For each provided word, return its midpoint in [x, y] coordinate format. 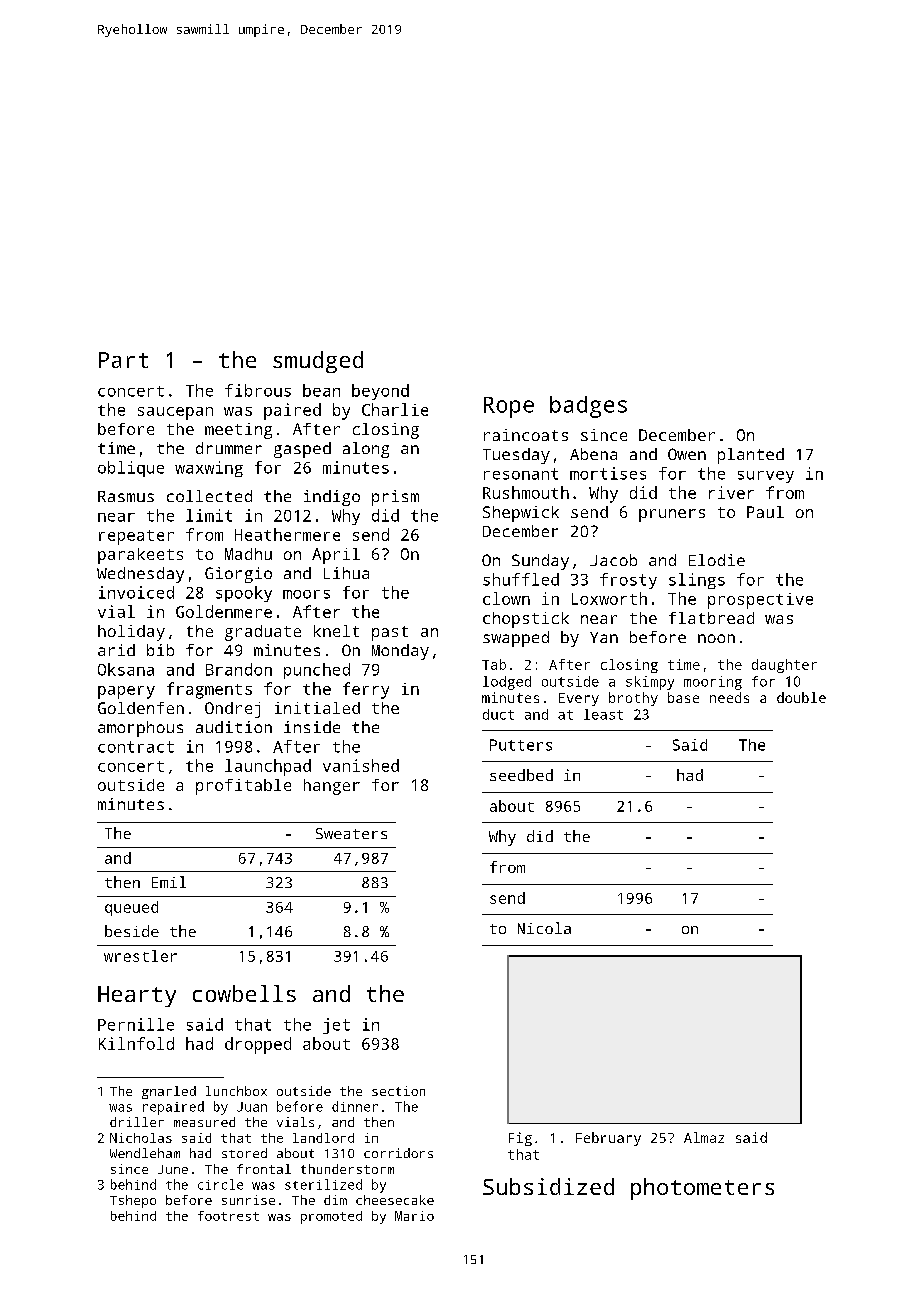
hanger [332, 787]
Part [123, 360]
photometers [702, 1189]
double [801, 697]
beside [132, 931]
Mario [414, 1216]
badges [588, 407]
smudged [318, 362]
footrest [228, 1216]
